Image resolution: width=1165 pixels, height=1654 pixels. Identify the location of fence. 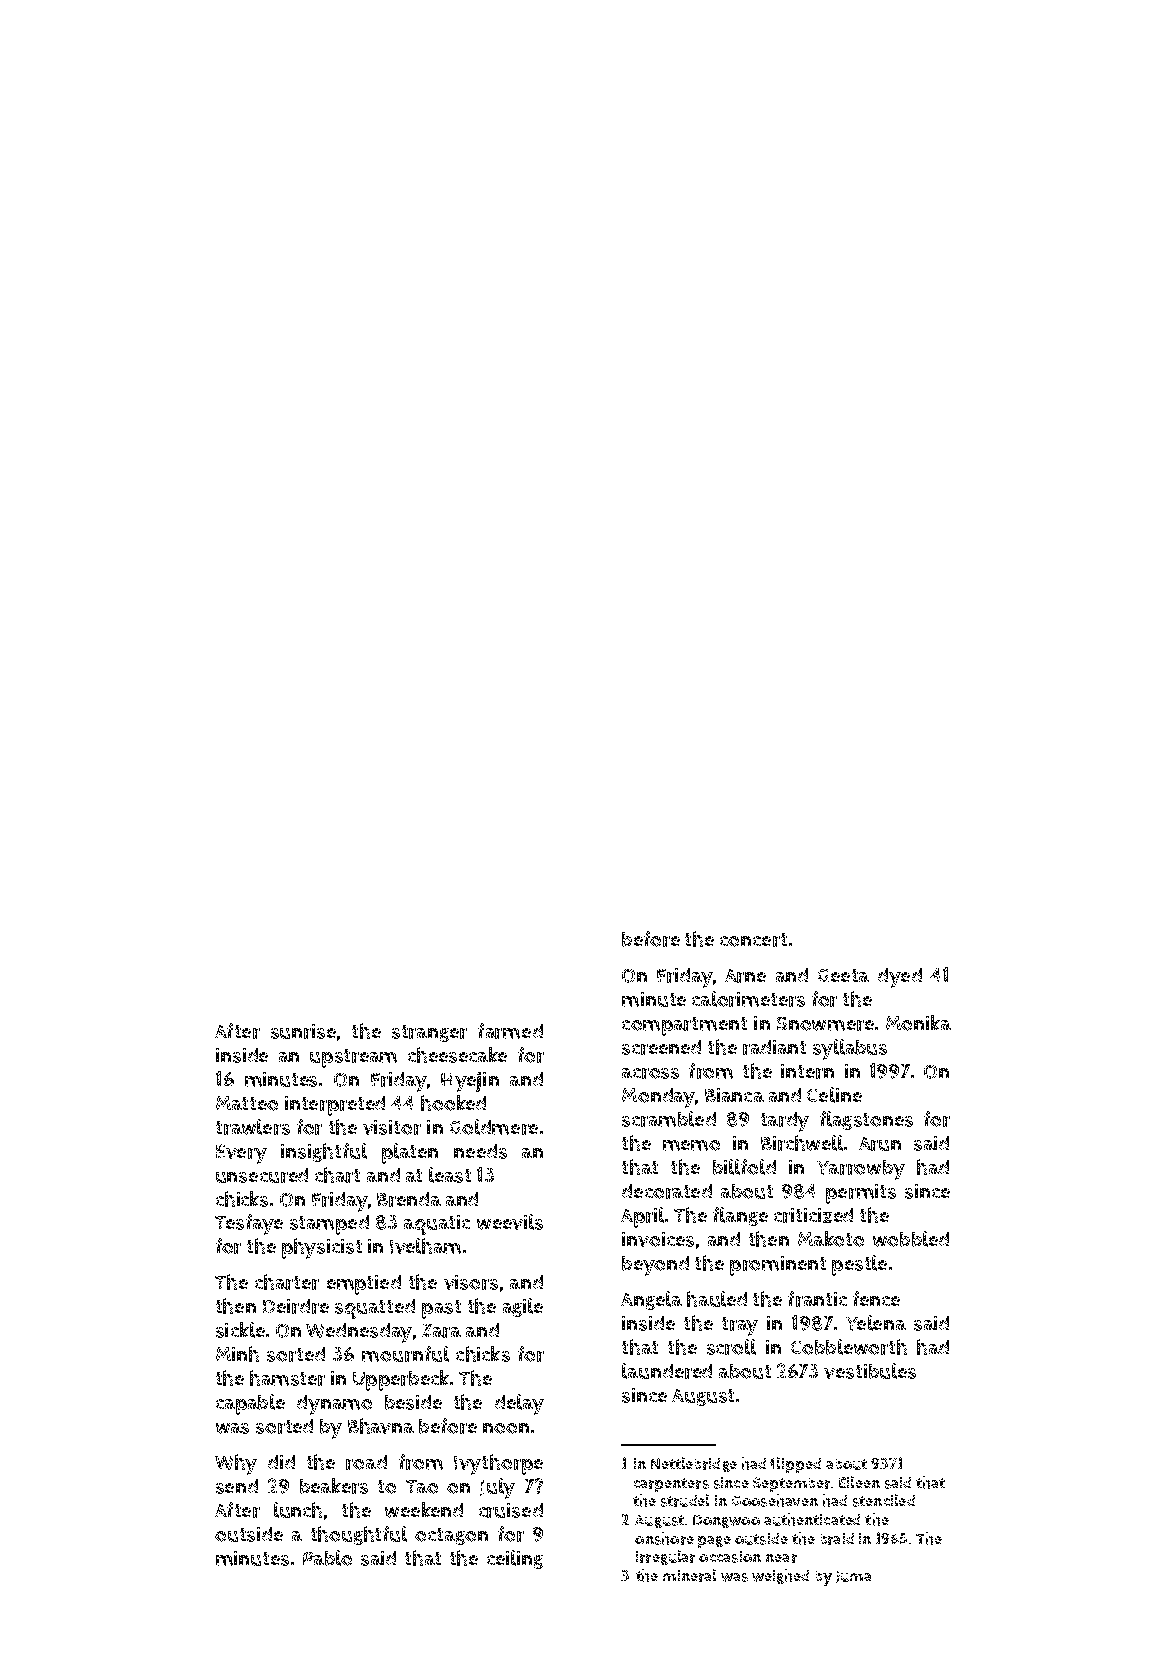
(876, 1298).
